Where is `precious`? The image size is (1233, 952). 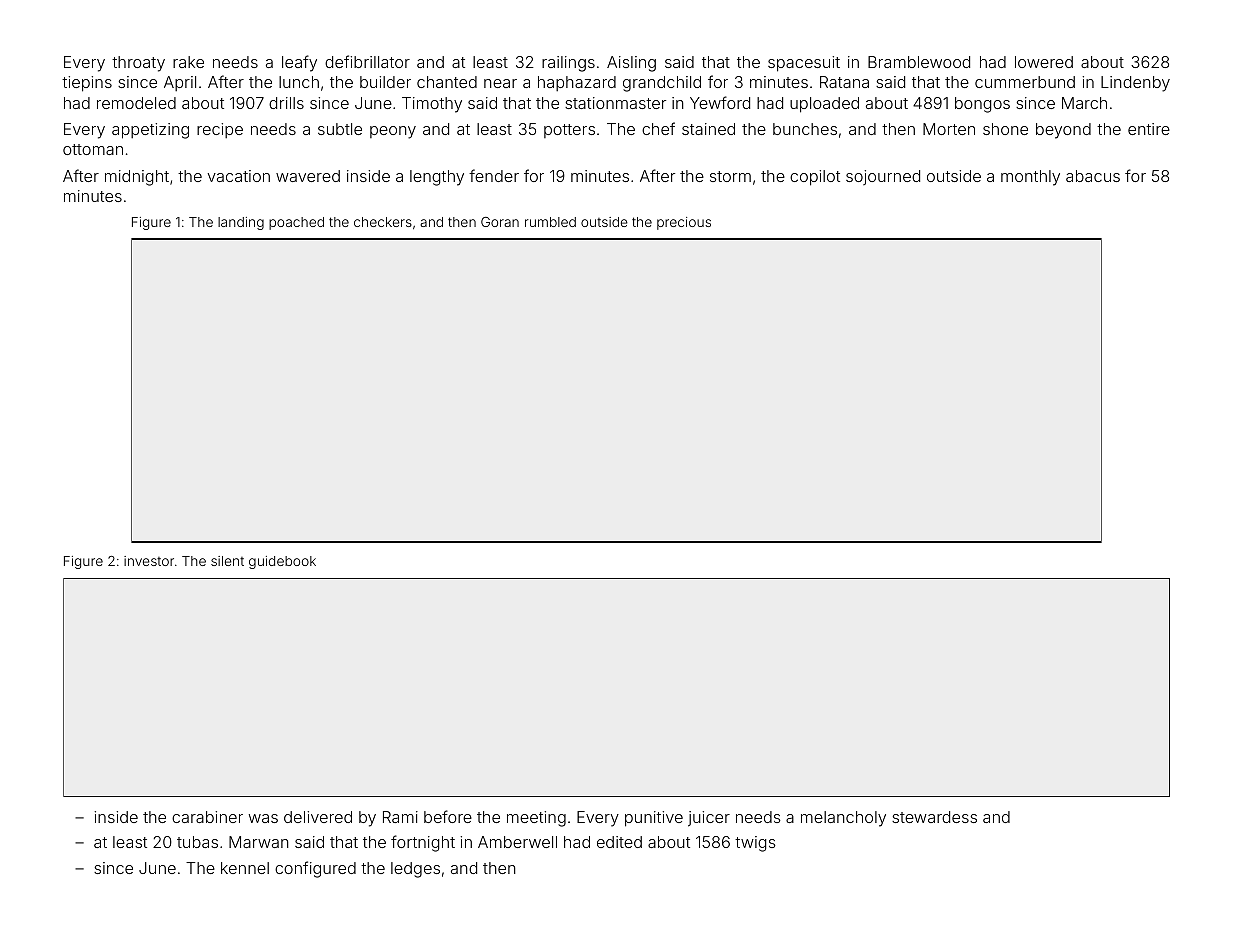 precious is located at coordinates (684, 223).
